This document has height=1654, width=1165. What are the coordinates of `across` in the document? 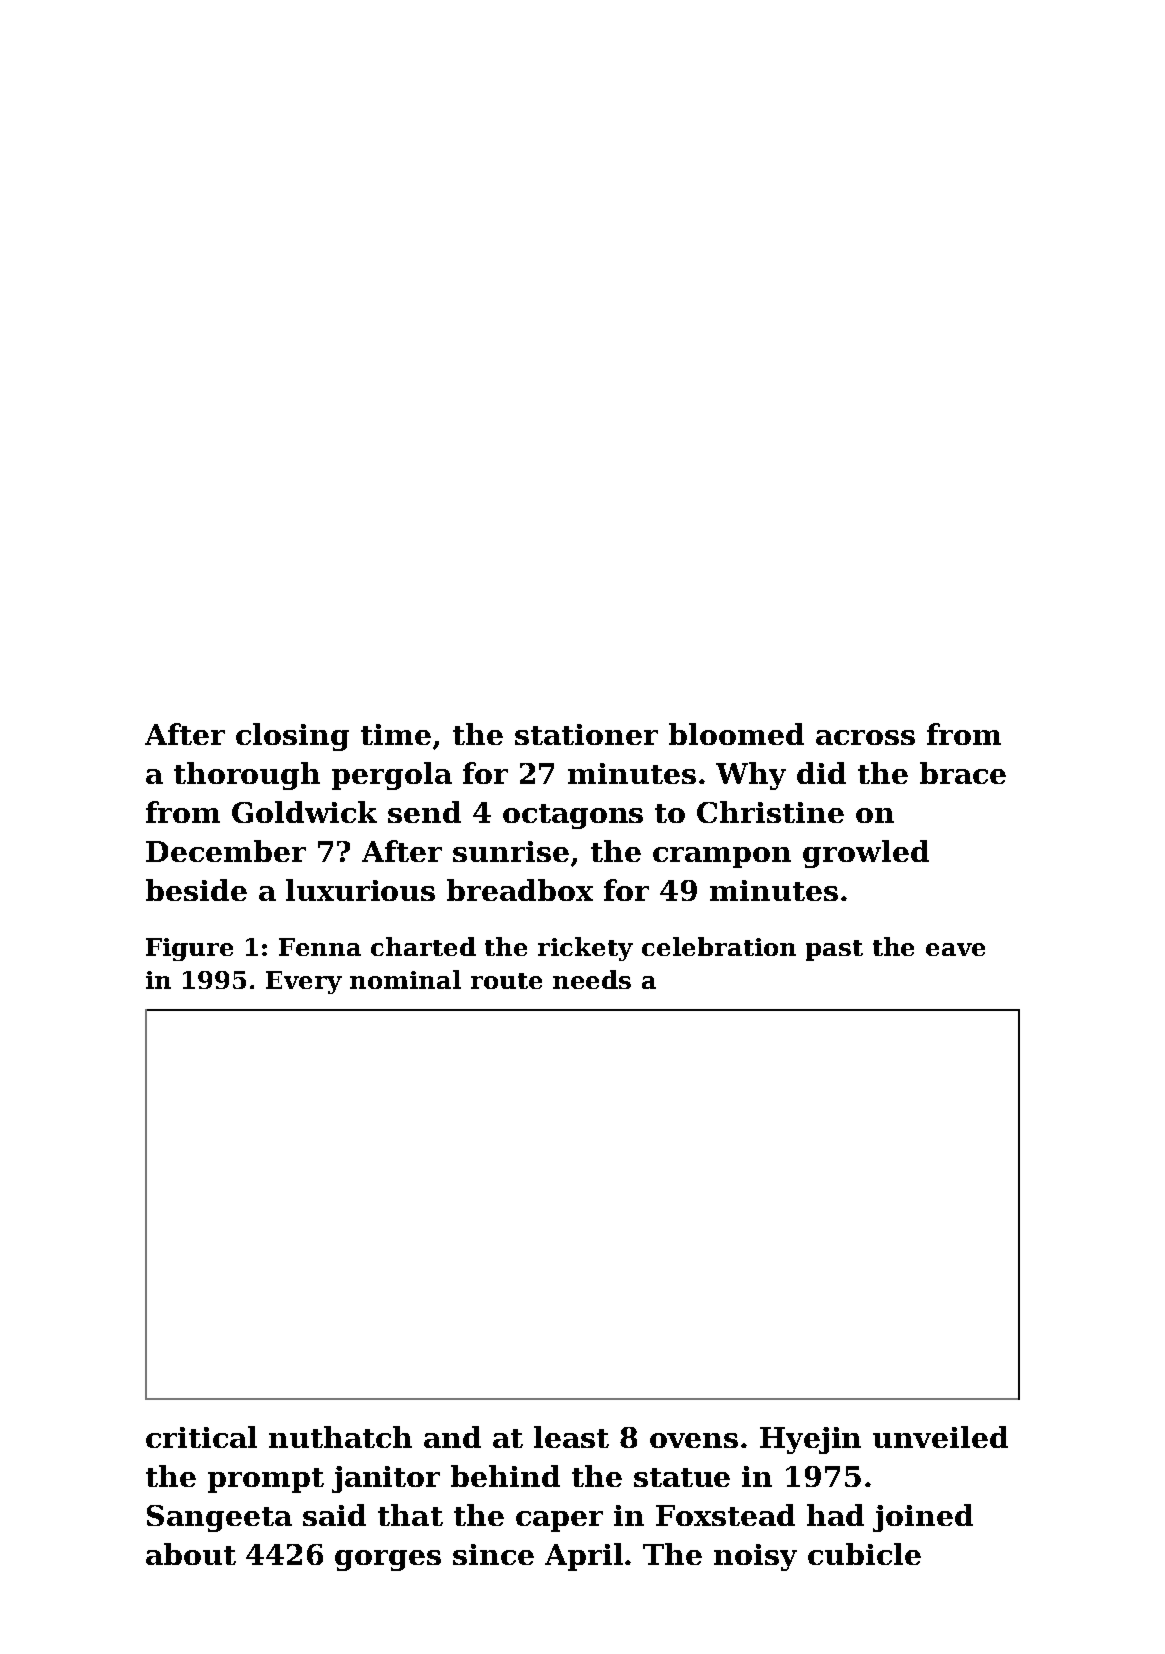 It's located at (865, 737).
